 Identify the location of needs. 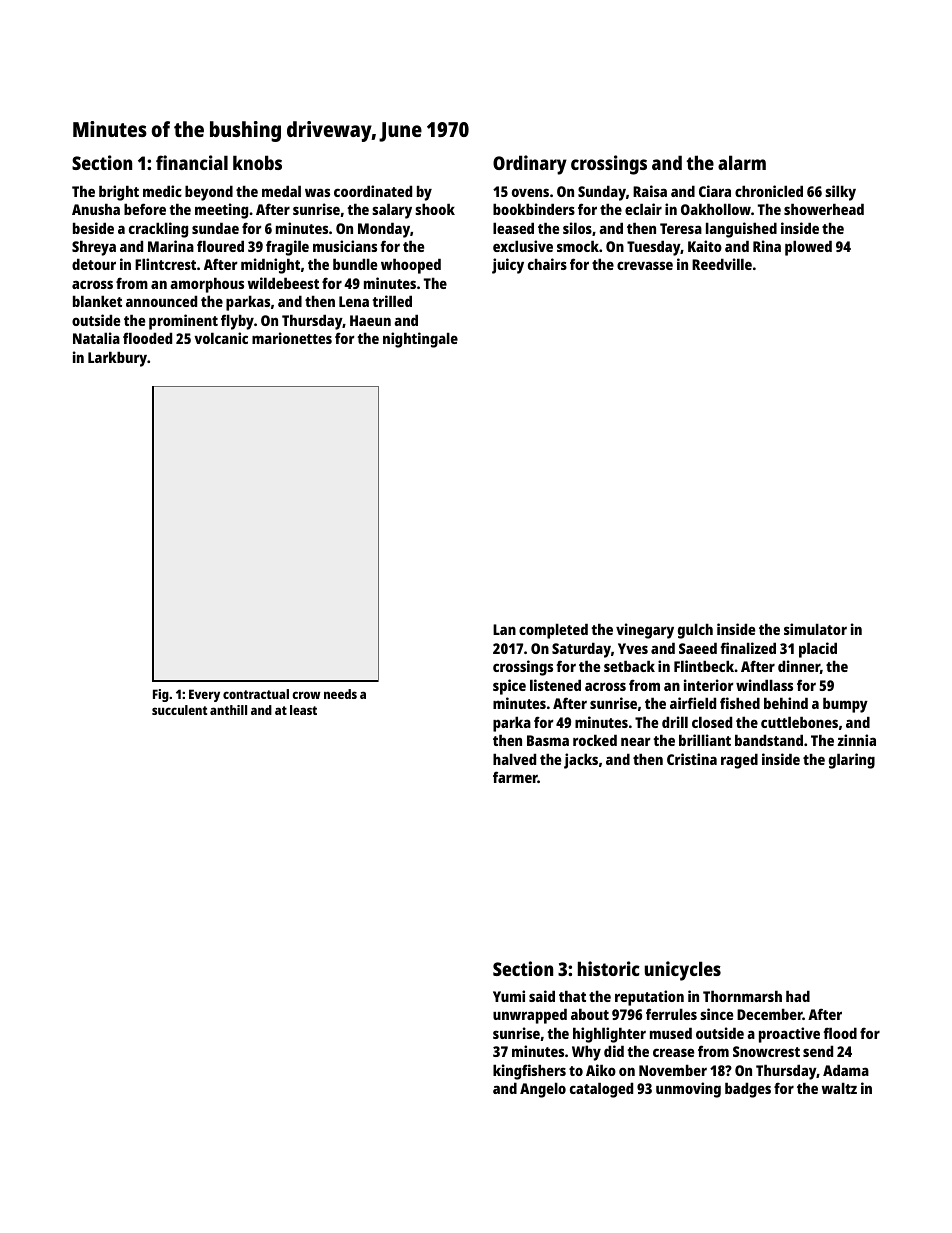
(340, 694).
